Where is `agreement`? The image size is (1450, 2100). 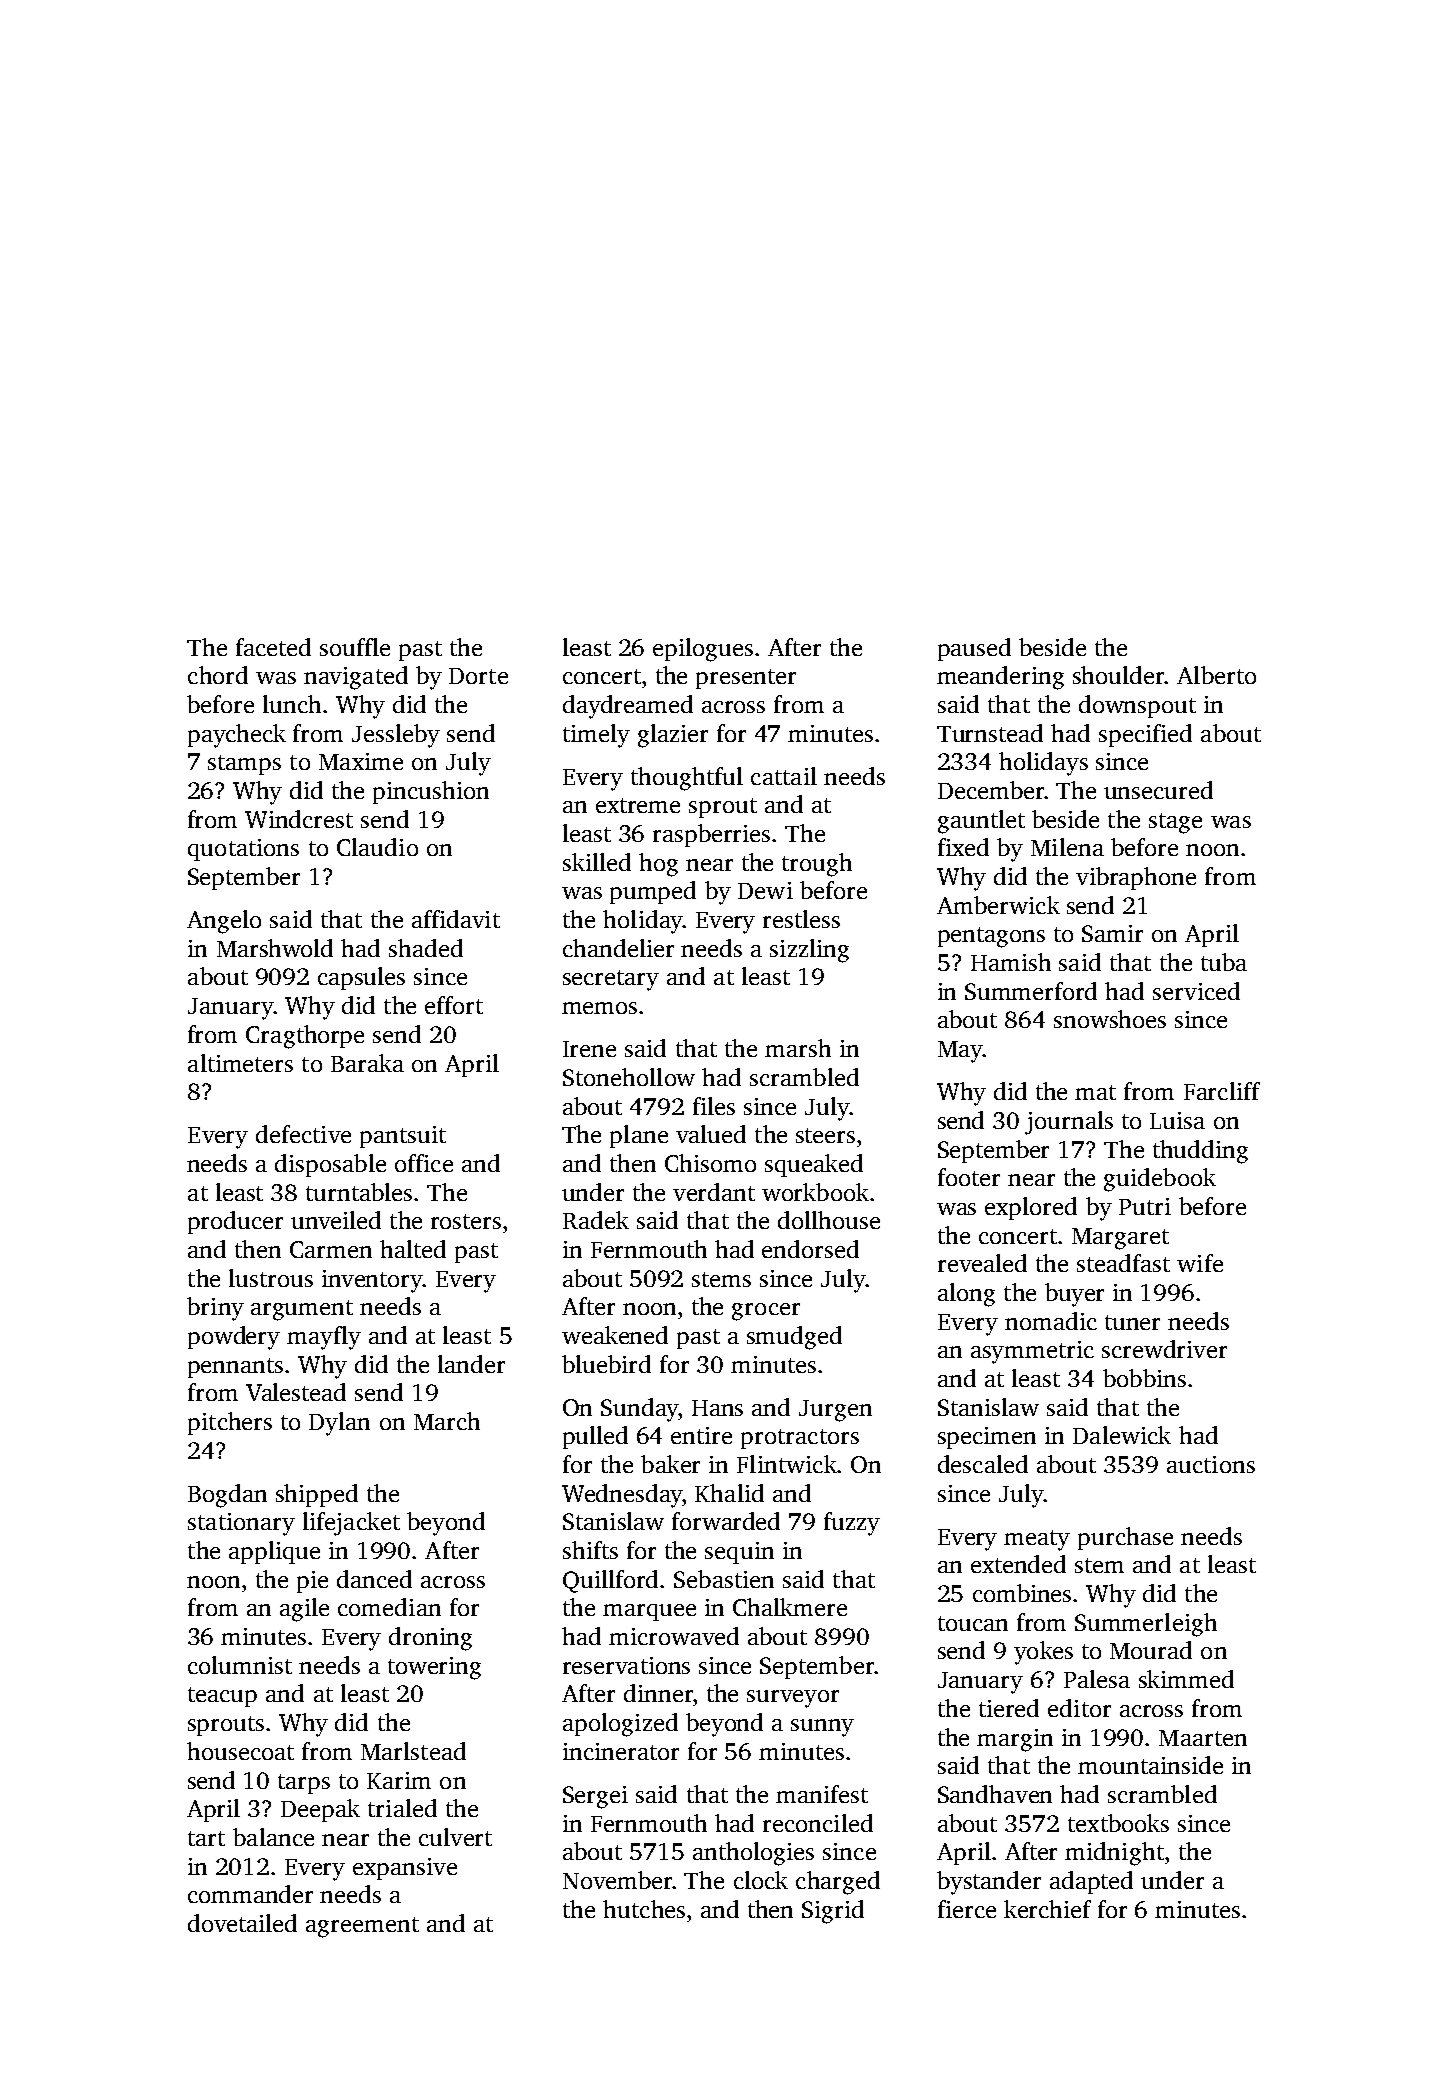 agreement is located at coordinates (362, 1927).
